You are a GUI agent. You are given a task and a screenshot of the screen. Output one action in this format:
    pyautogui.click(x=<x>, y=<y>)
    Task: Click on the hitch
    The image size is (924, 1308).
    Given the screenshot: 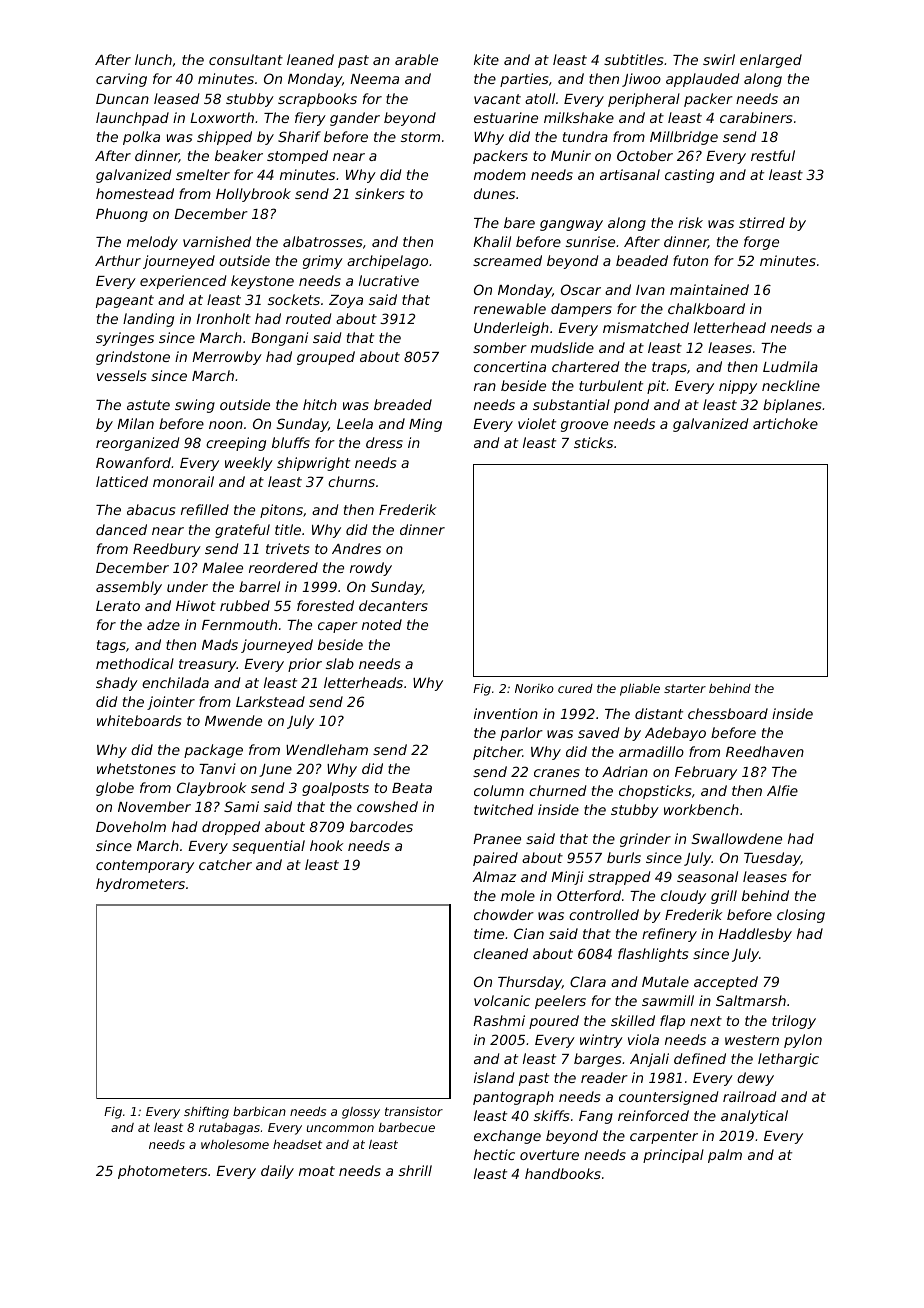 What is the action you would take?
    pyautogui.click(x=320, y=404)
